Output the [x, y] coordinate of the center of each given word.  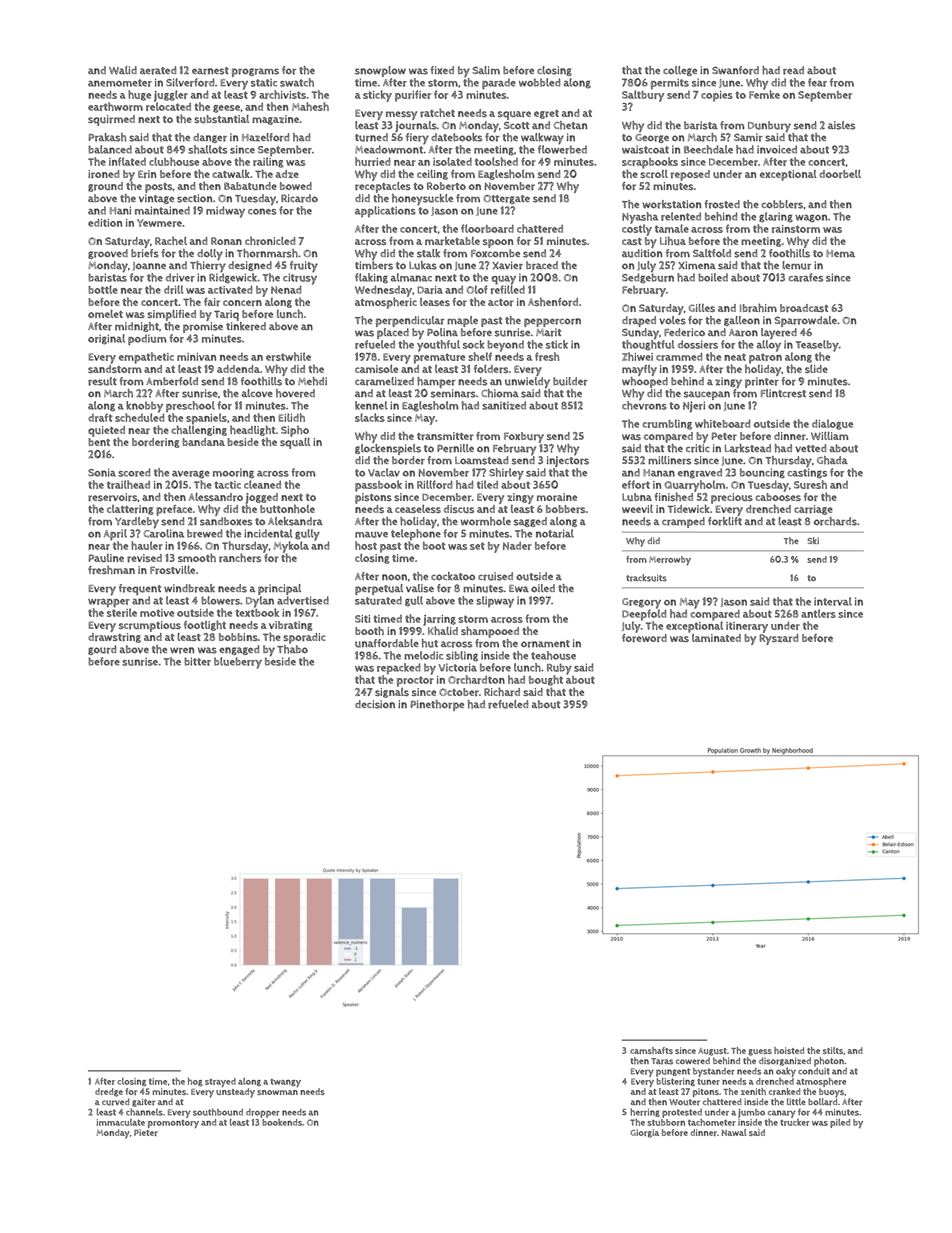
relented [681, 216]
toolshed [496, 161]
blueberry [238, 663]
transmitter [445, 436]
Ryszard [779, 639]
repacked [398, 668]
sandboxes [226, 521]
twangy [285, 1083]
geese [226, 109]
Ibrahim [758, 307]
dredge [109, 1092]
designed [250, 266]
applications [385, 211]
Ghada [832, 460]
